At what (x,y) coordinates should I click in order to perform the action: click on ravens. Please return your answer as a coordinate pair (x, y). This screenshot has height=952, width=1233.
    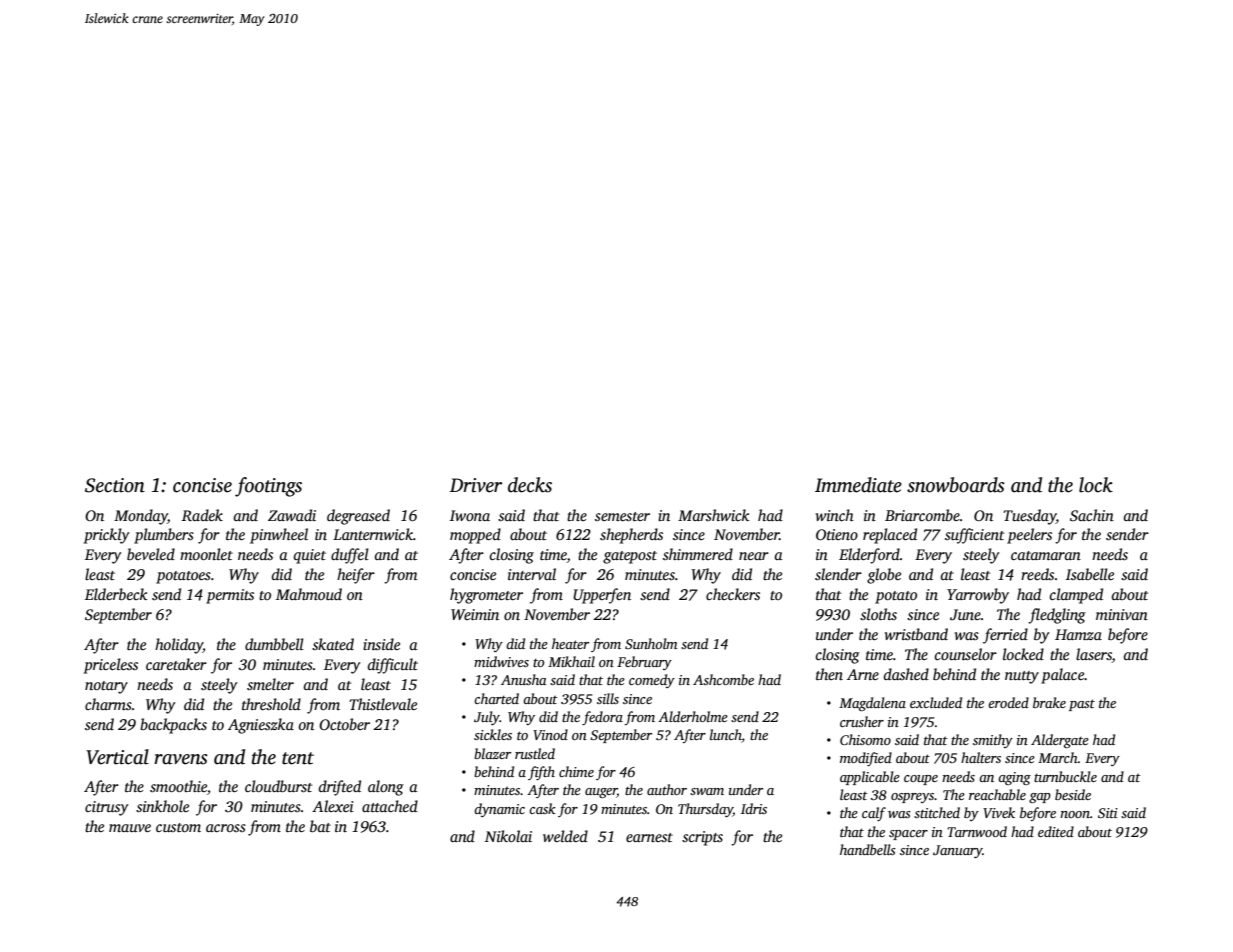
    Looking at the image, I should click on (181, 759).
